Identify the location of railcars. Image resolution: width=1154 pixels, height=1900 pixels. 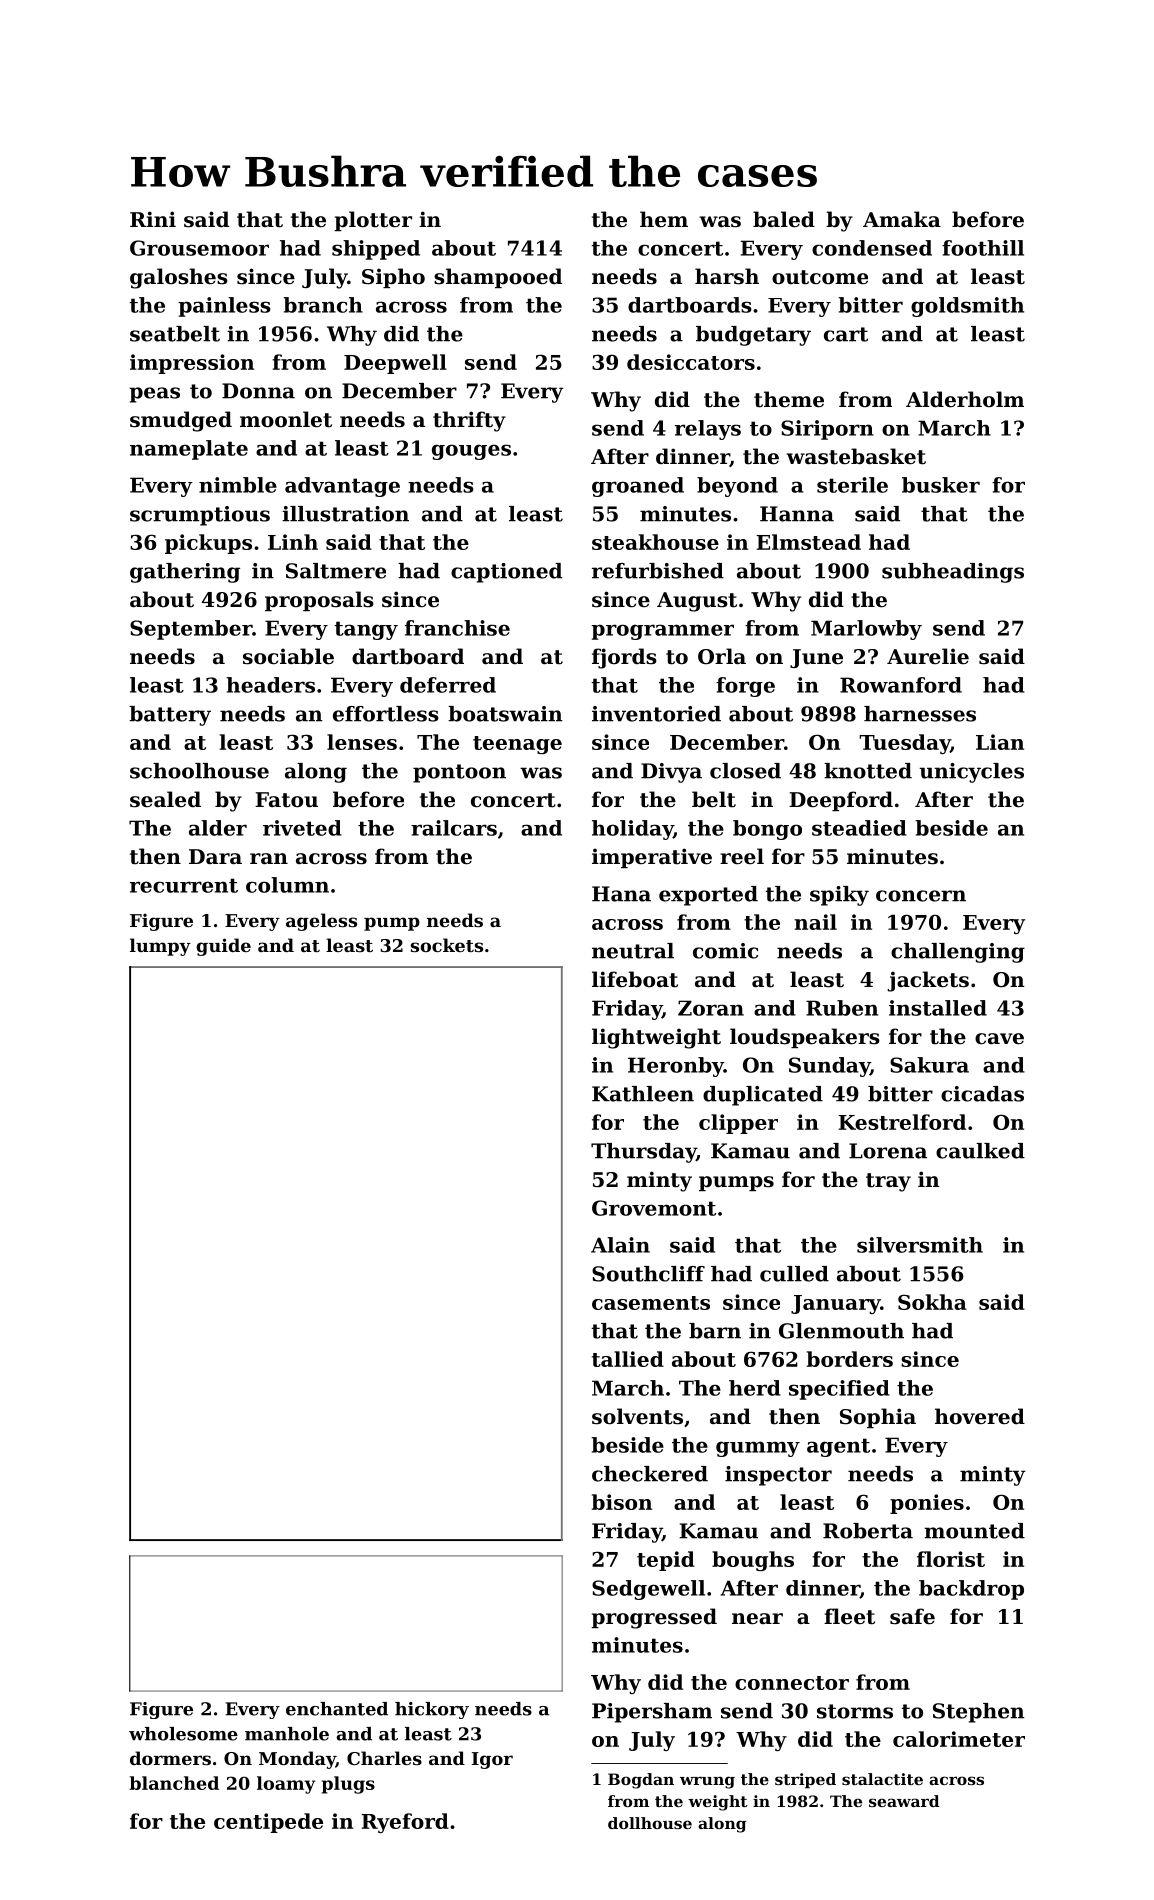
(454, 828).
